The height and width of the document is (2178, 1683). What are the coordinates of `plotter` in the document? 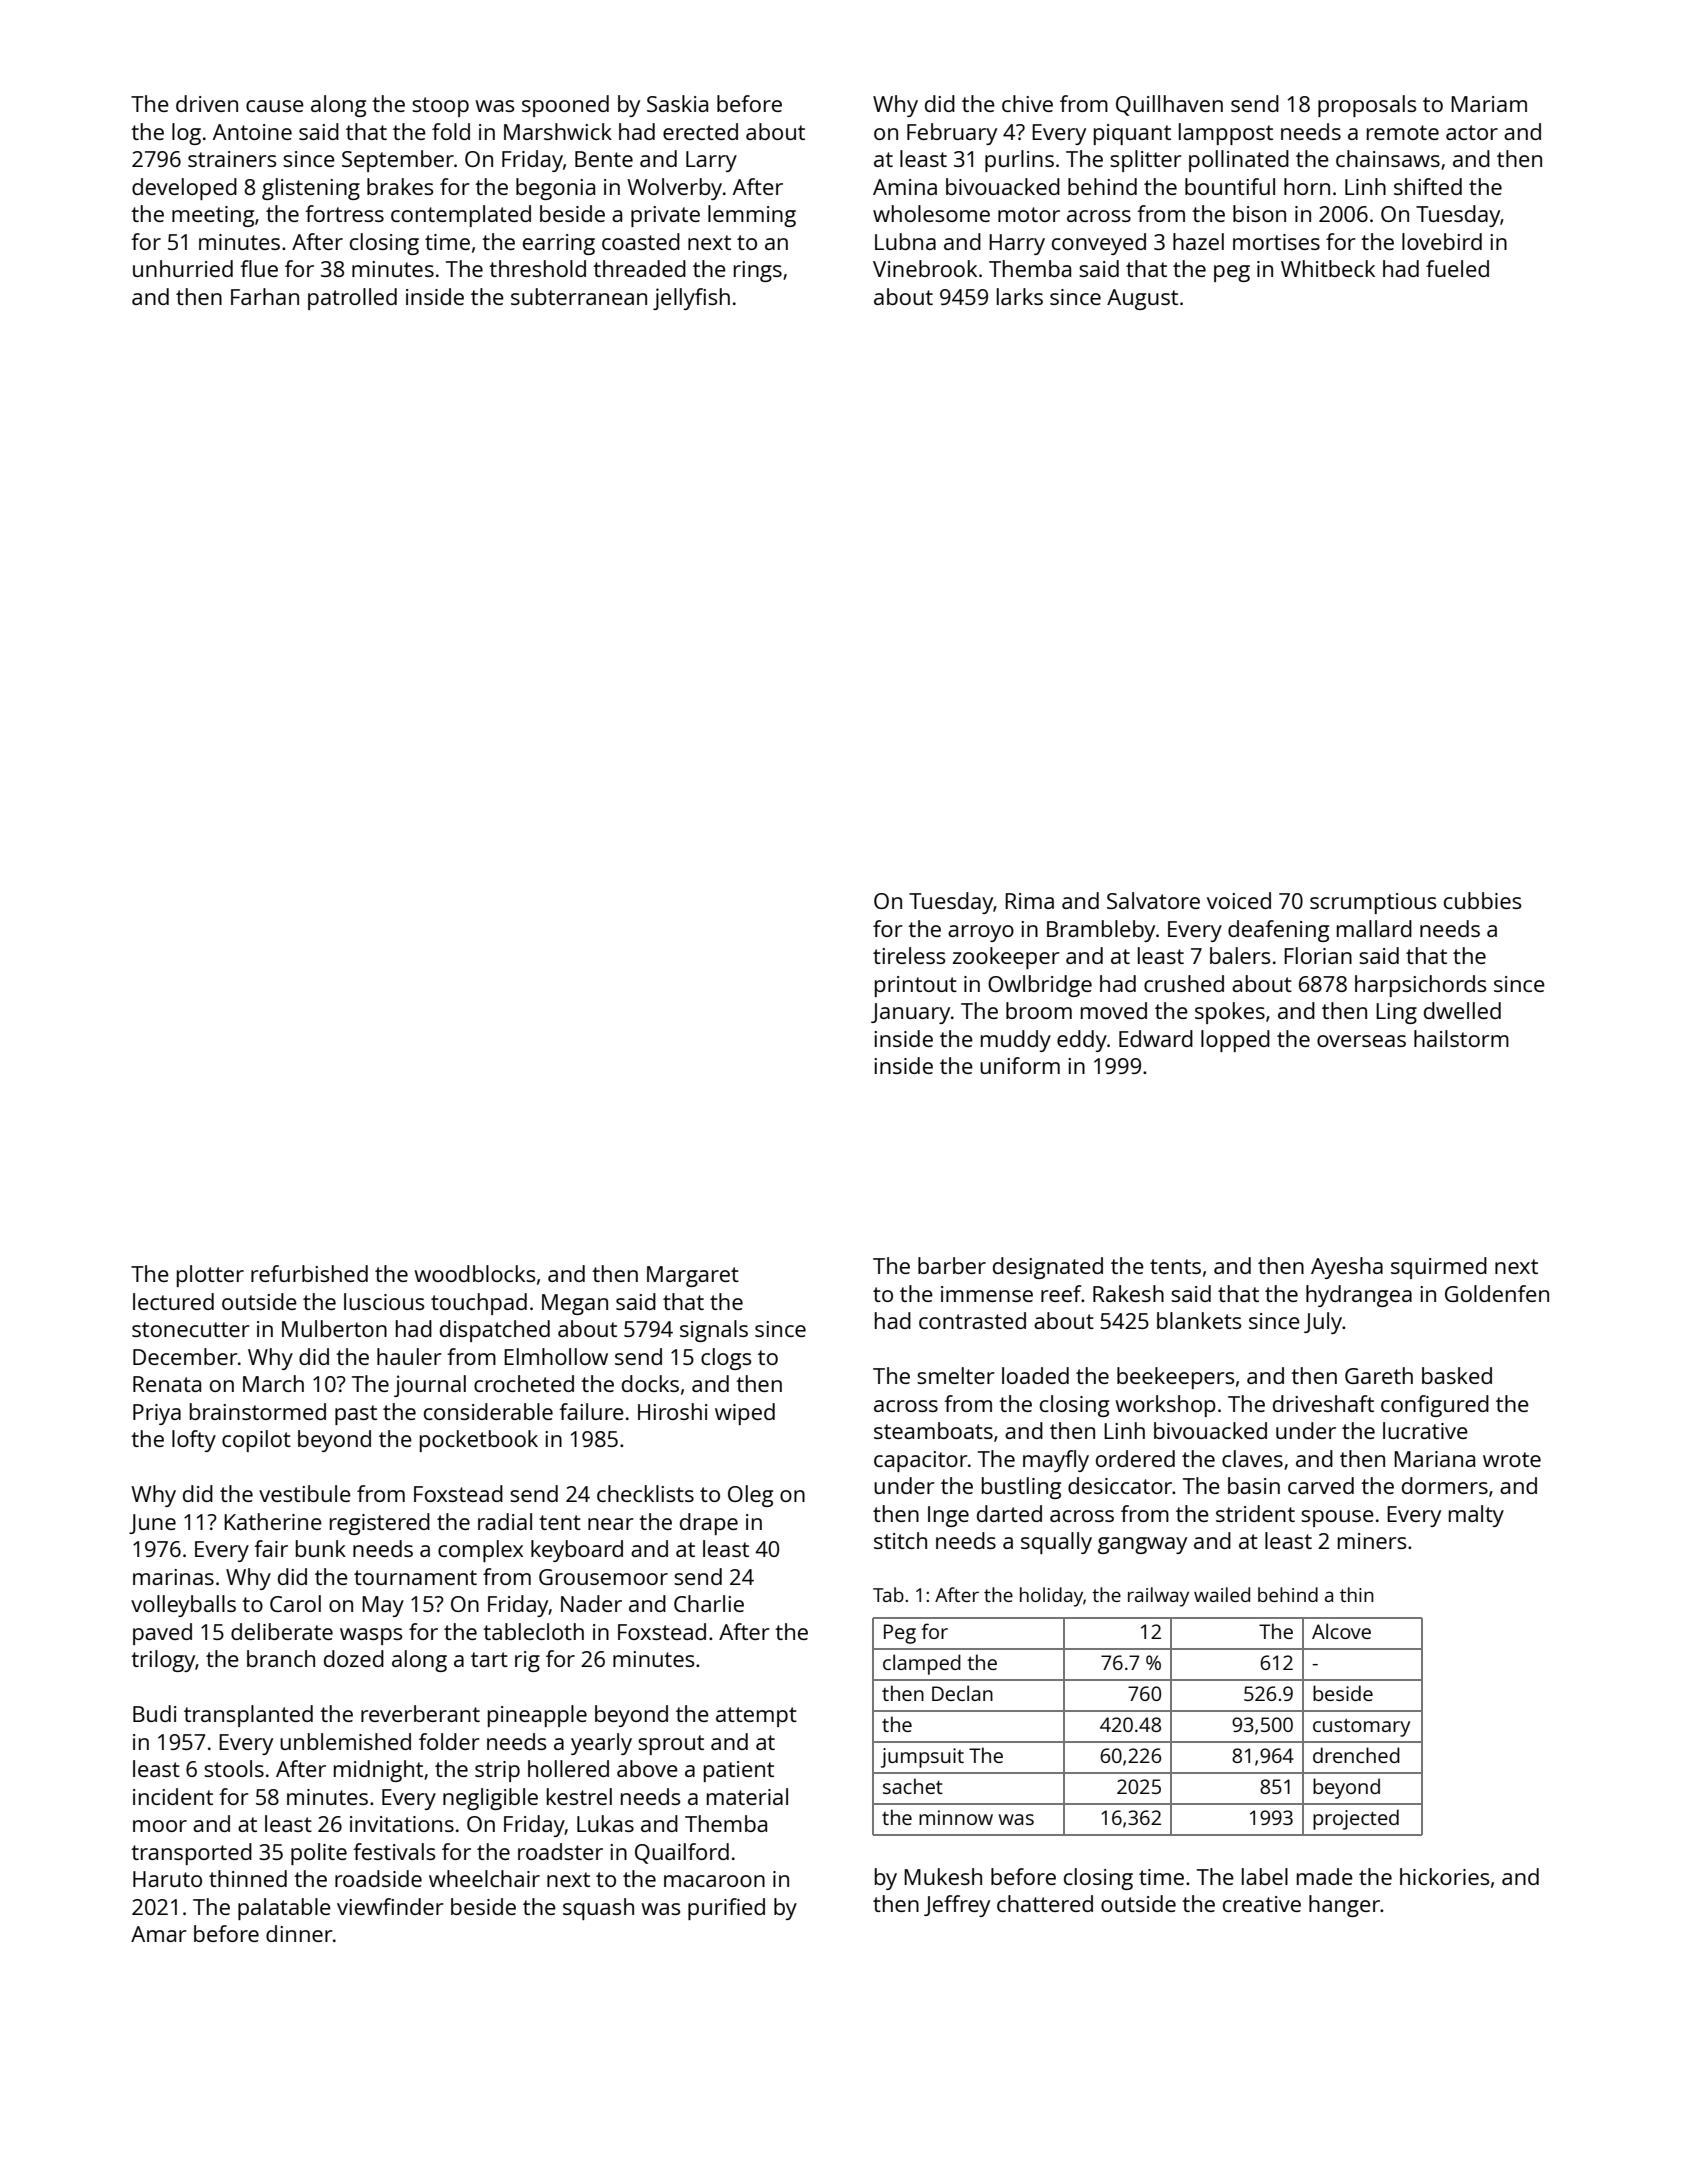 It's located at (210, 1276).
